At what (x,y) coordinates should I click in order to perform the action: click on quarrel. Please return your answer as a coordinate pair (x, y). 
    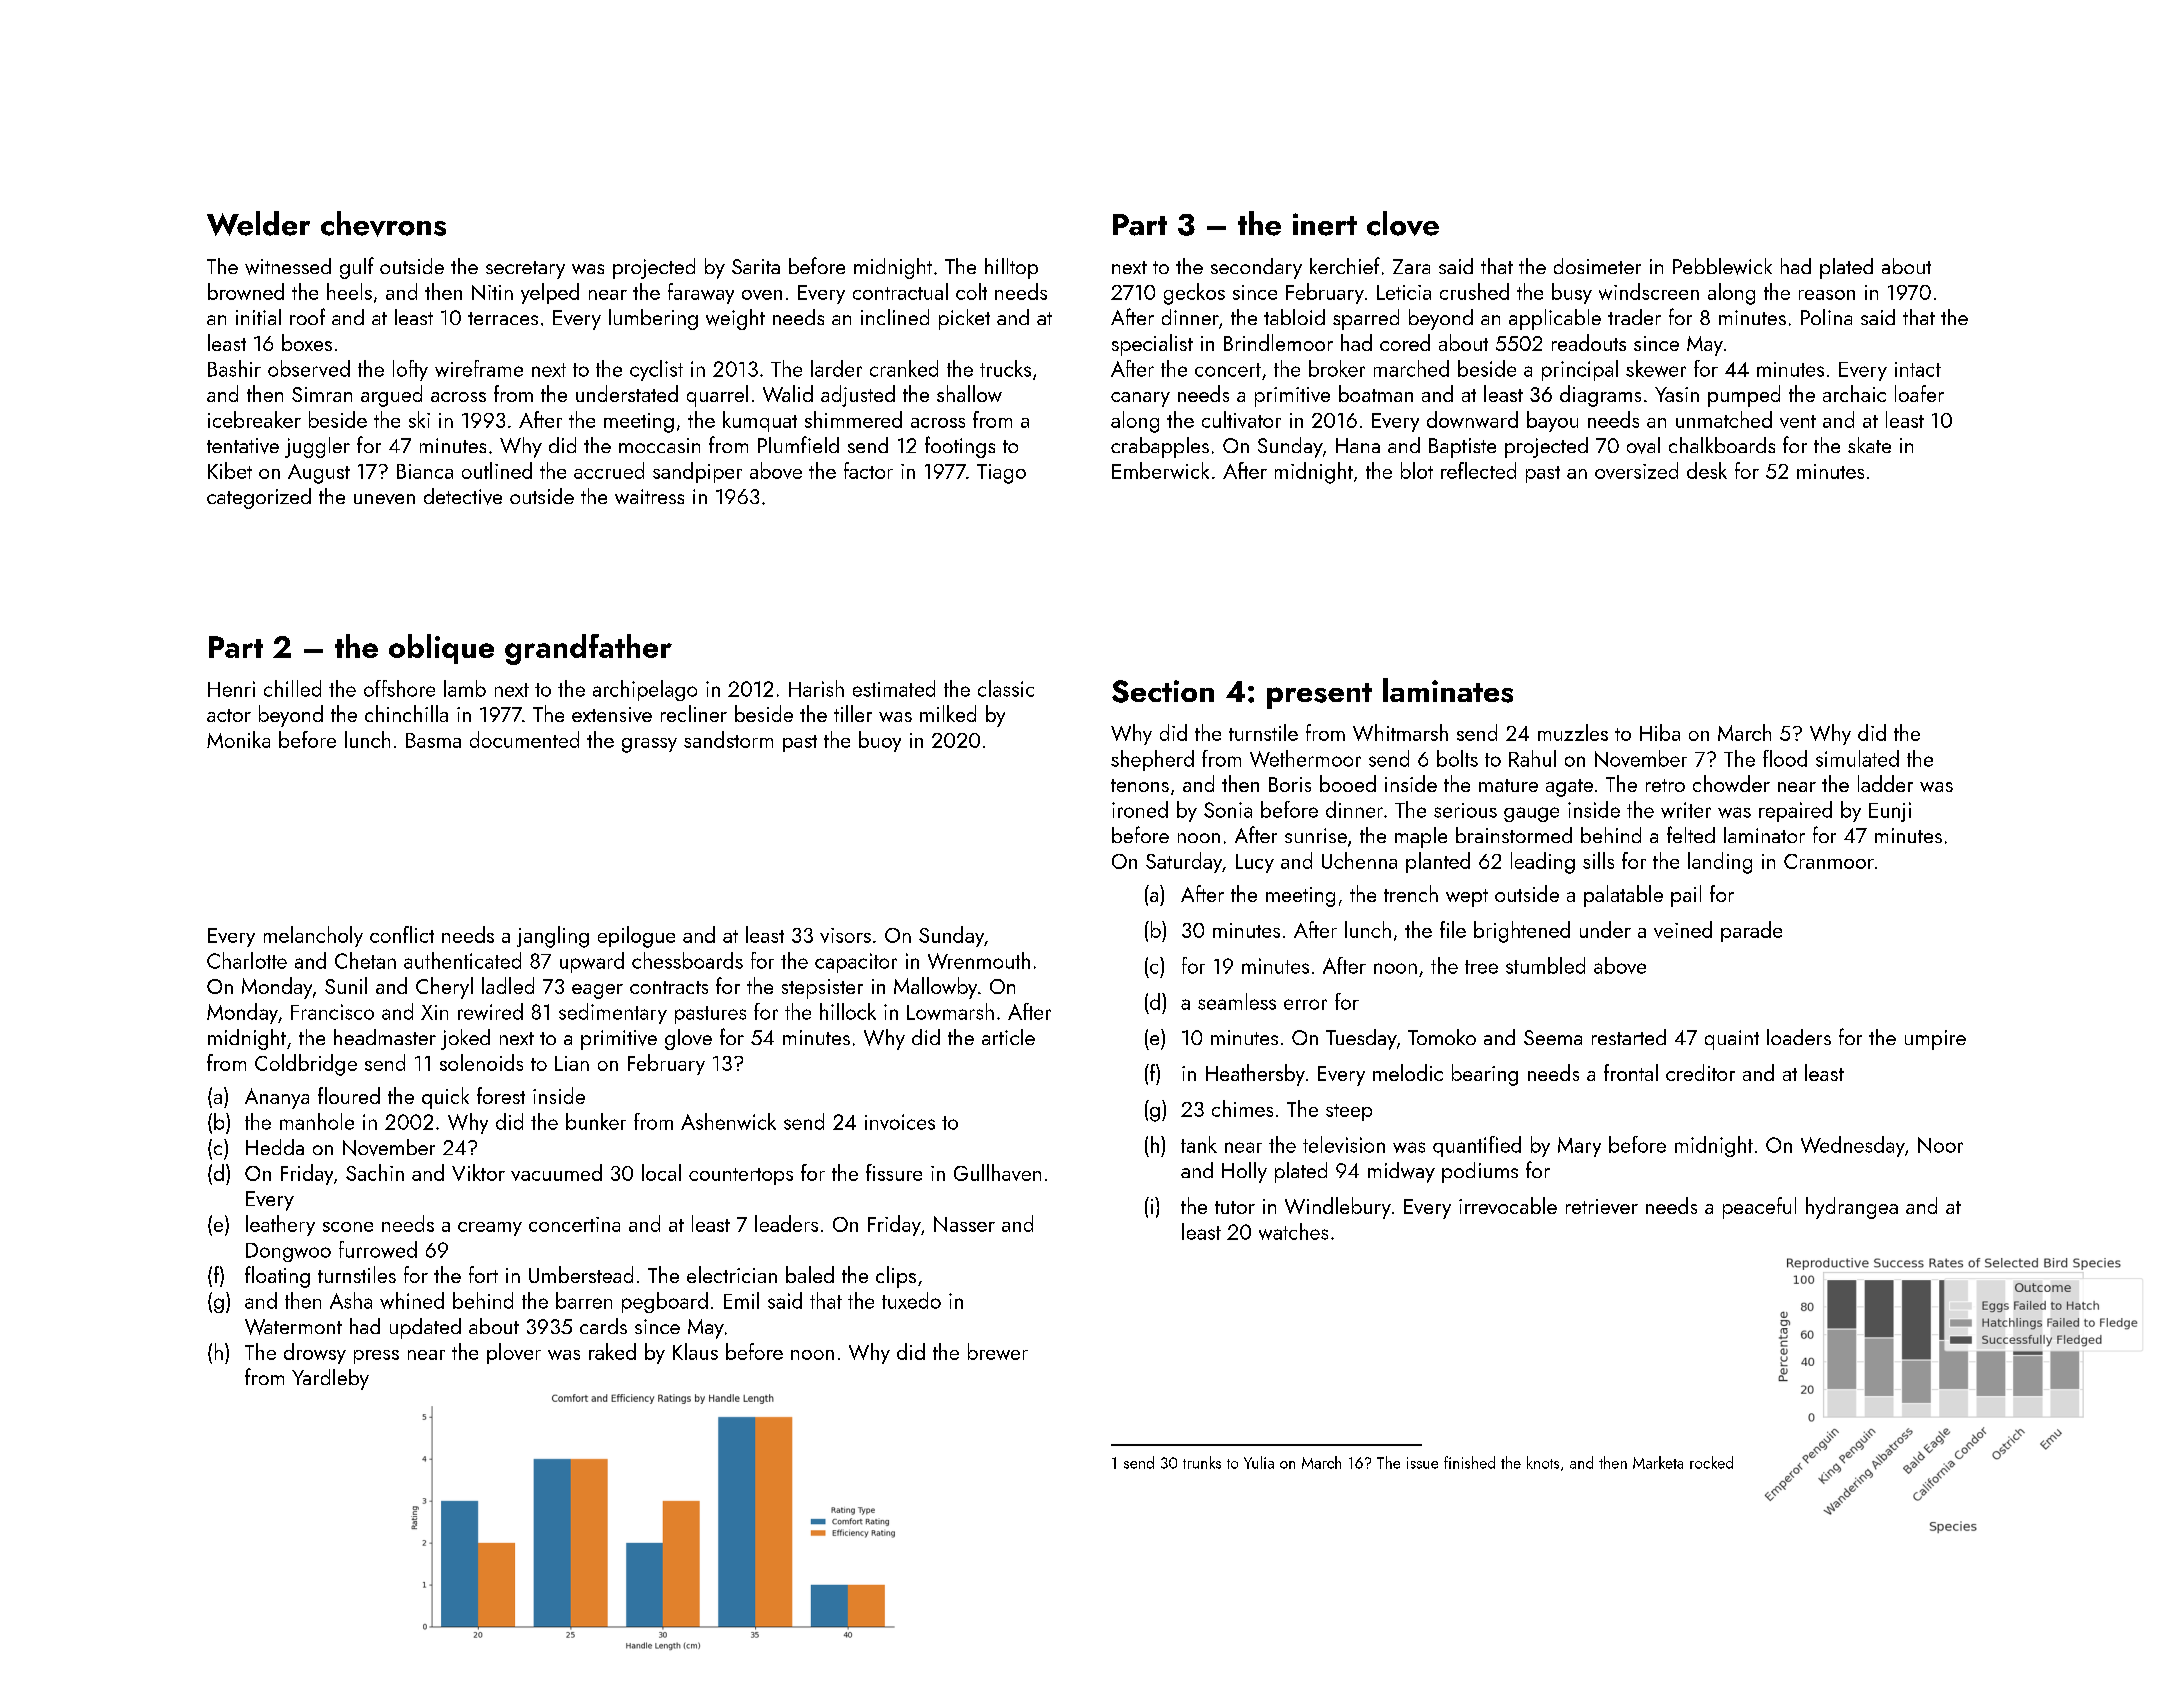
    Looking at the image, I should click on (717, 396).
